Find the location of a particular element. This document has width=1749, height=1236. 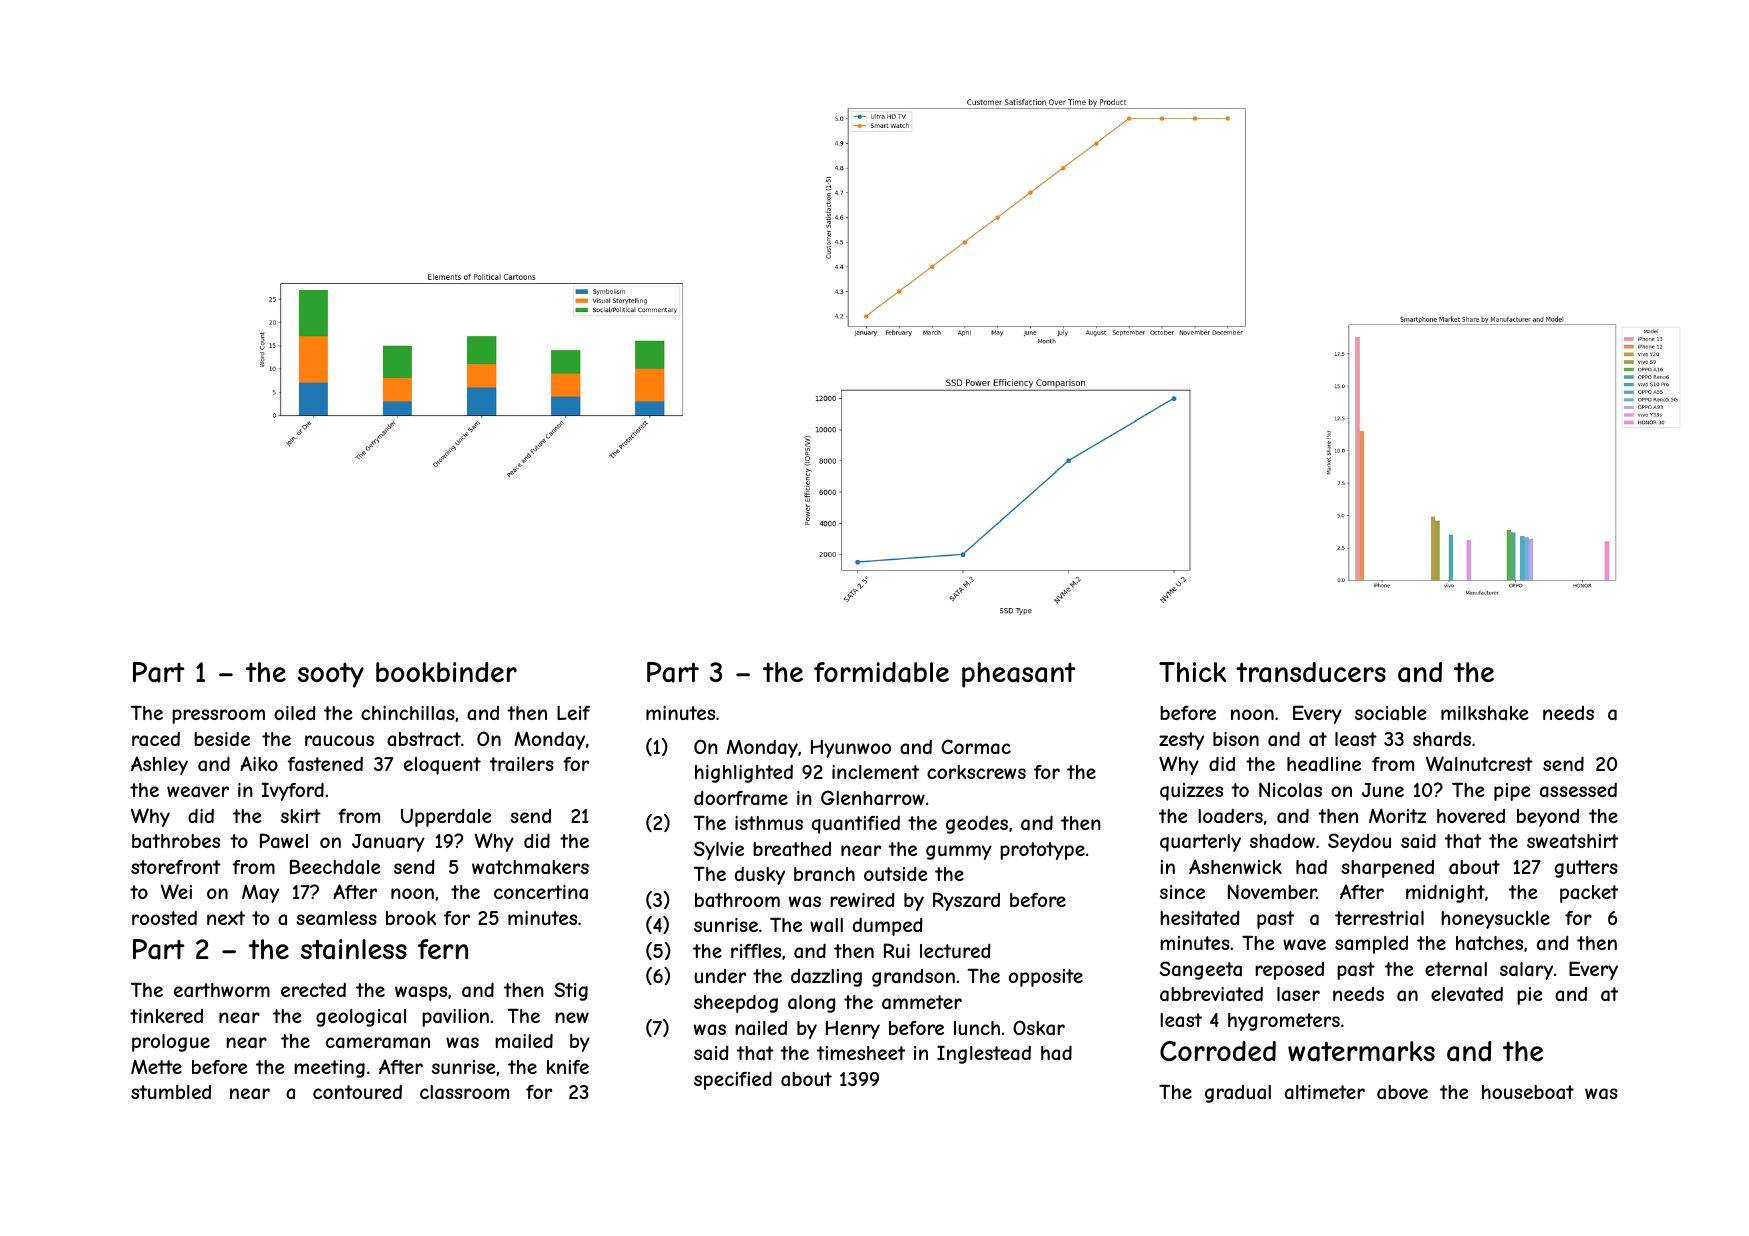

Moritz is located at coordinates (1397, 815).
